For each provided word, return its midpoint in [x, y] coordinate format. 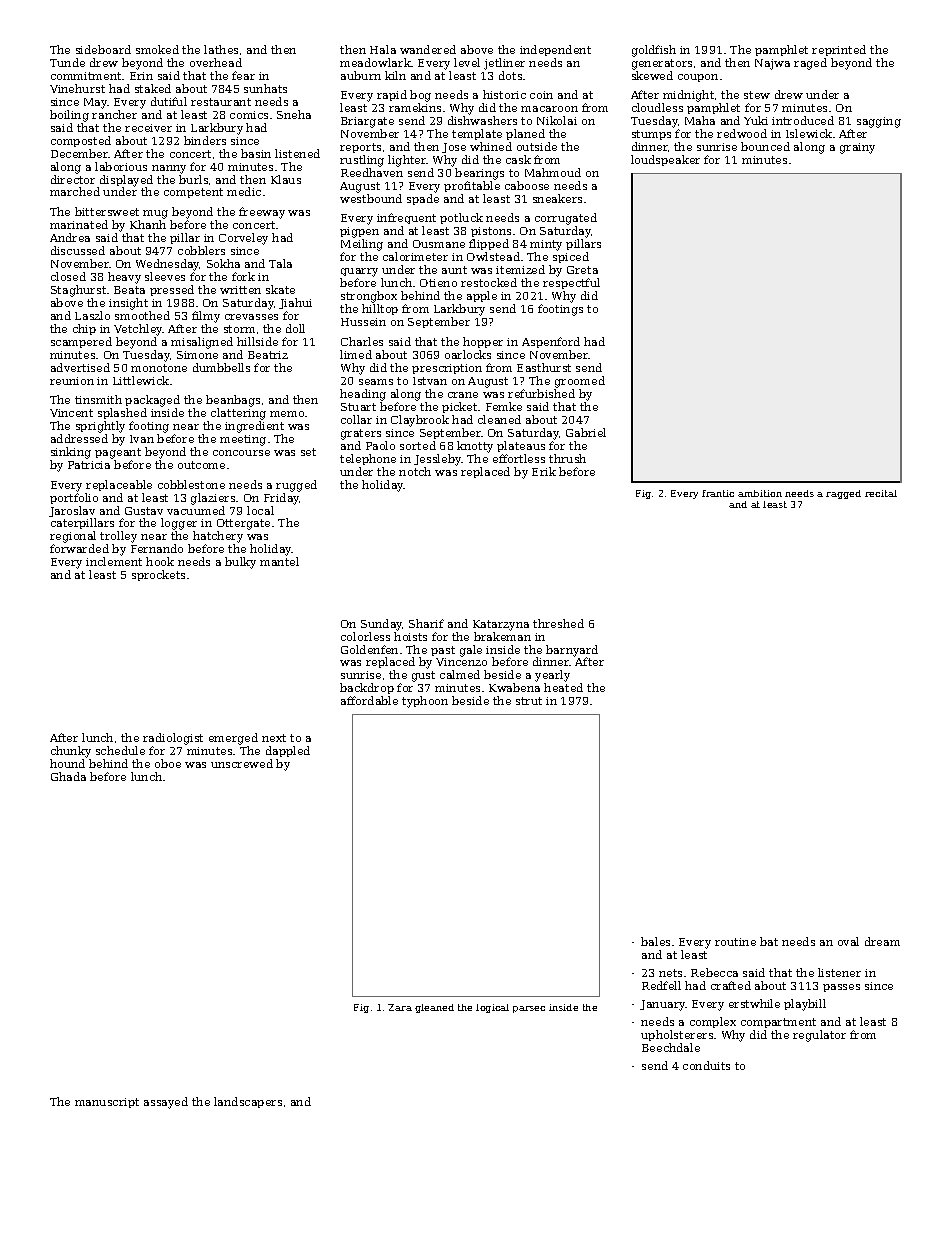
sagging [879, 122]
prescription [447, 369]
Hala [383, 49]
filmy [206, 317]
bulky [240, 563]
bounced [765, 146]
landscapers [248, 1102]
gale [471, 651]
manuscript [107, 1103]
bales [655, 941]
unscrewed [242, 763]
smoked [157, 49]
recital [881, 493]
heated [563, 687]
